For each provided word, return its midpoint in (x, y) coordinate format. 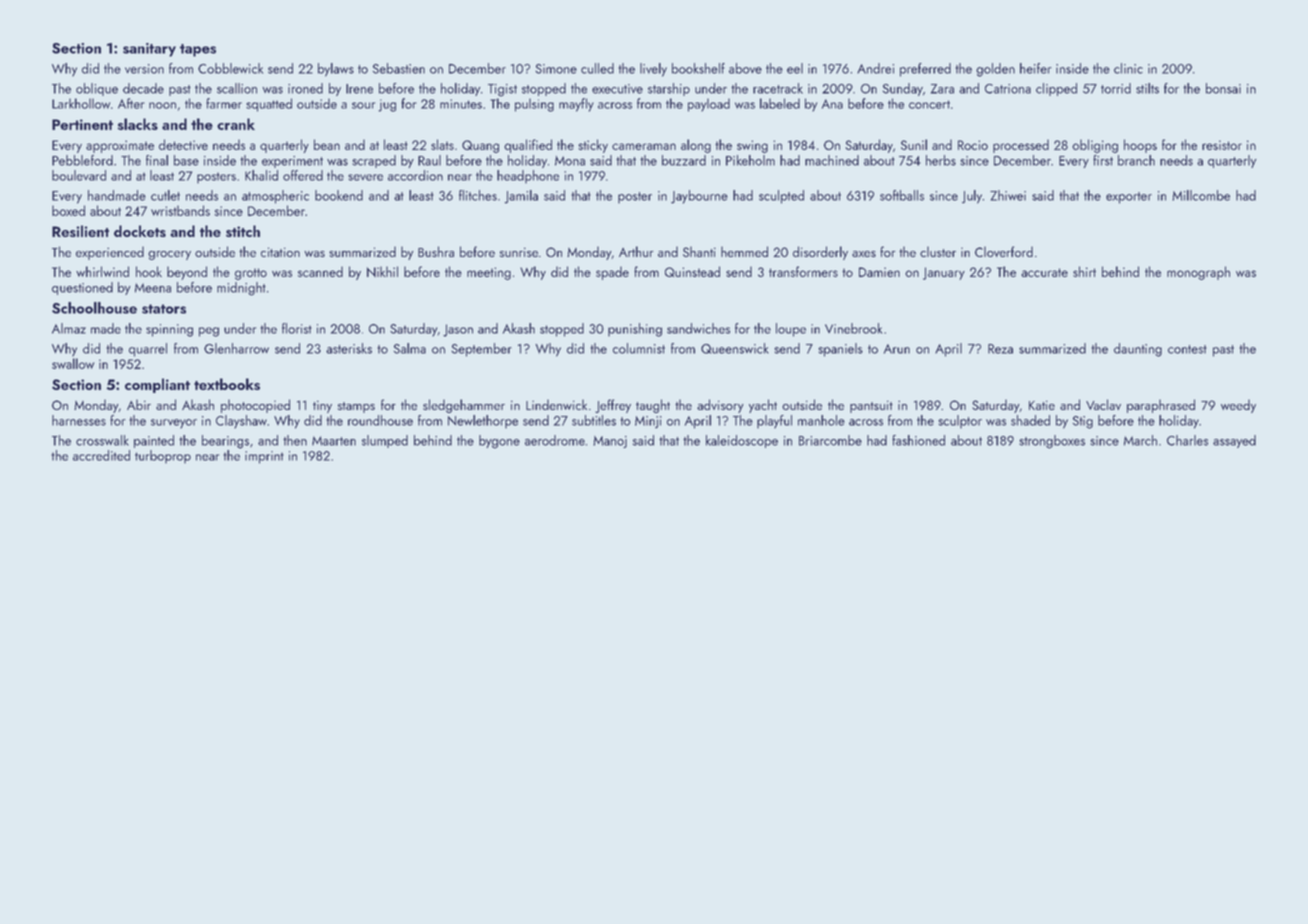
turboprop (163, 457)
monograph (1198, 273)
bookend (339, 195)
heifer (1036, 68)
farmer (224, 103)
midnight (241, 289)
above (745, 68)
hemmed (744, 251)
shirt (1084, 271)
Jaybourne (699, 197)
